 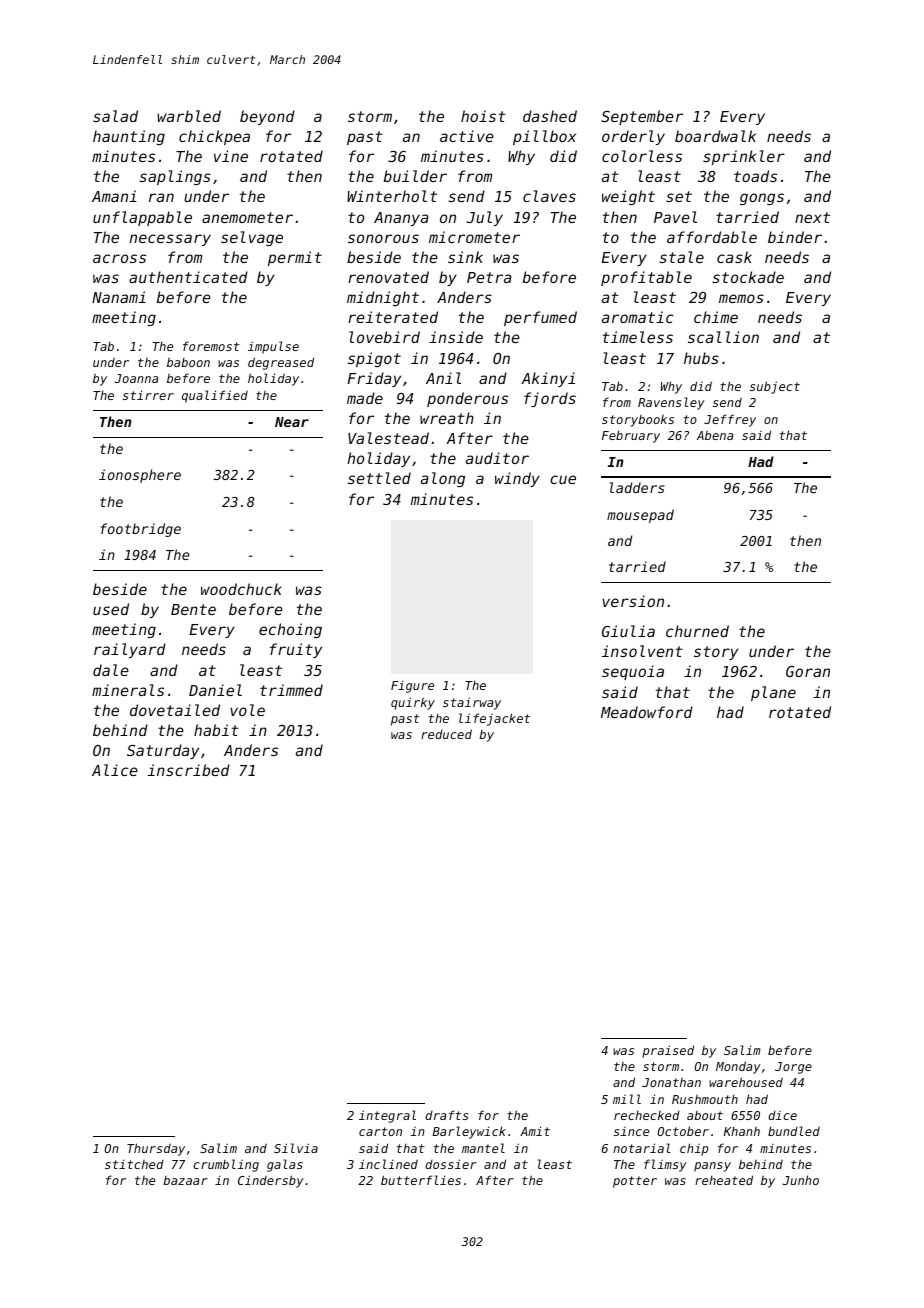 I want to click on vine, so click(x=231, y=156).
